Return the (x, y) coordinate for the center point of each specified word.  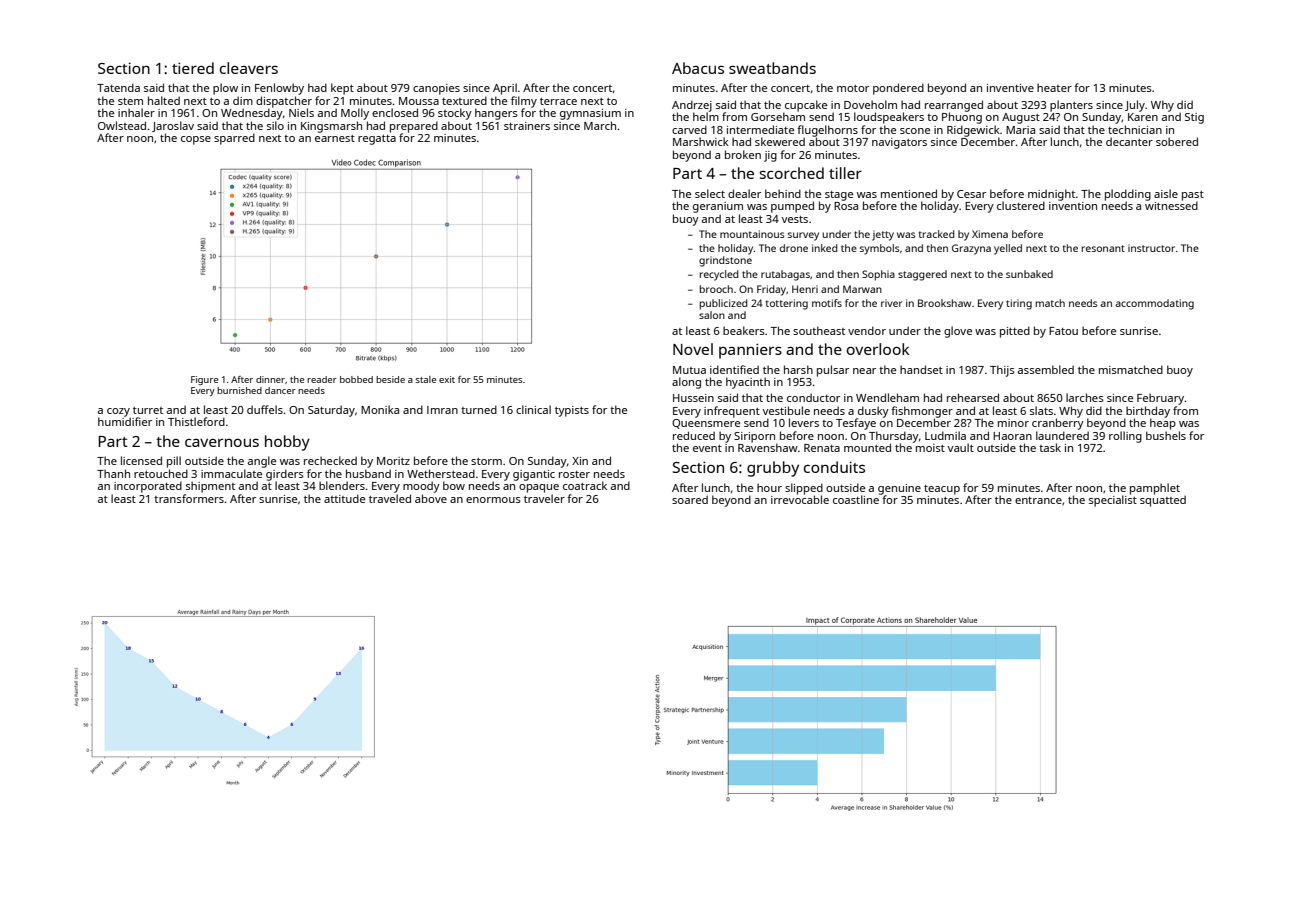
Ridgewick (973, 131)
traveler (544, 498)
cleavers (249, 68)
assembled (1046, 369)
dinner (270, 379)
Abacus (698, 68)
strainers (527, 126)
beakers (744, 330)
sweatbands (772, 68)
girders (285, 475)
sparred (234, 139)
